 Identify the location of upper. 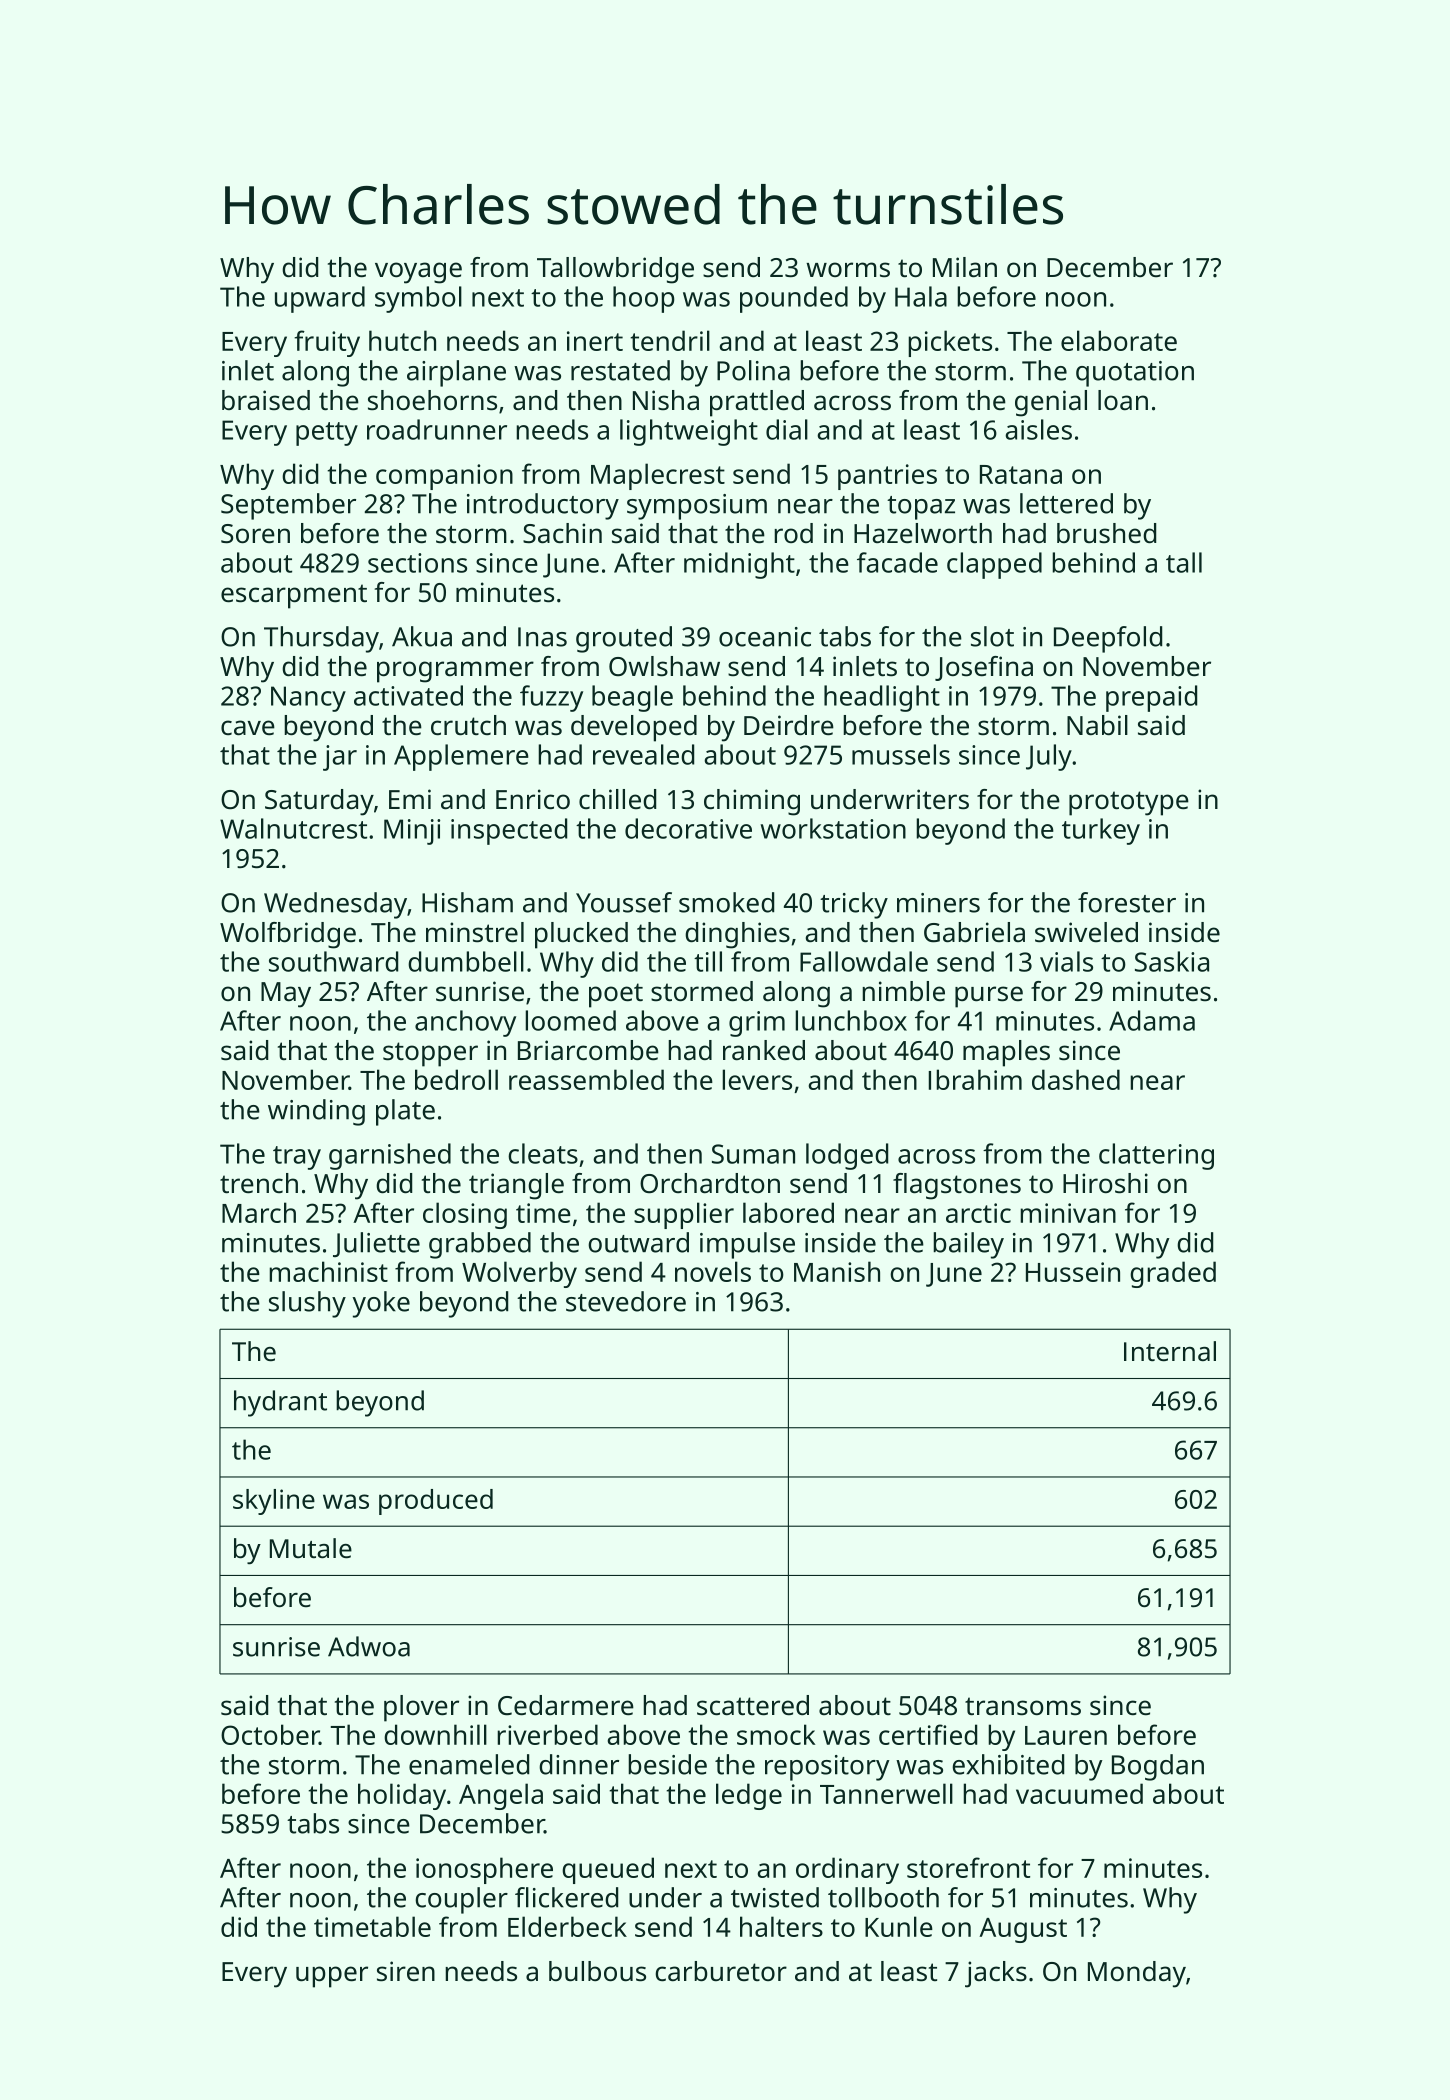
(332, 1977).
